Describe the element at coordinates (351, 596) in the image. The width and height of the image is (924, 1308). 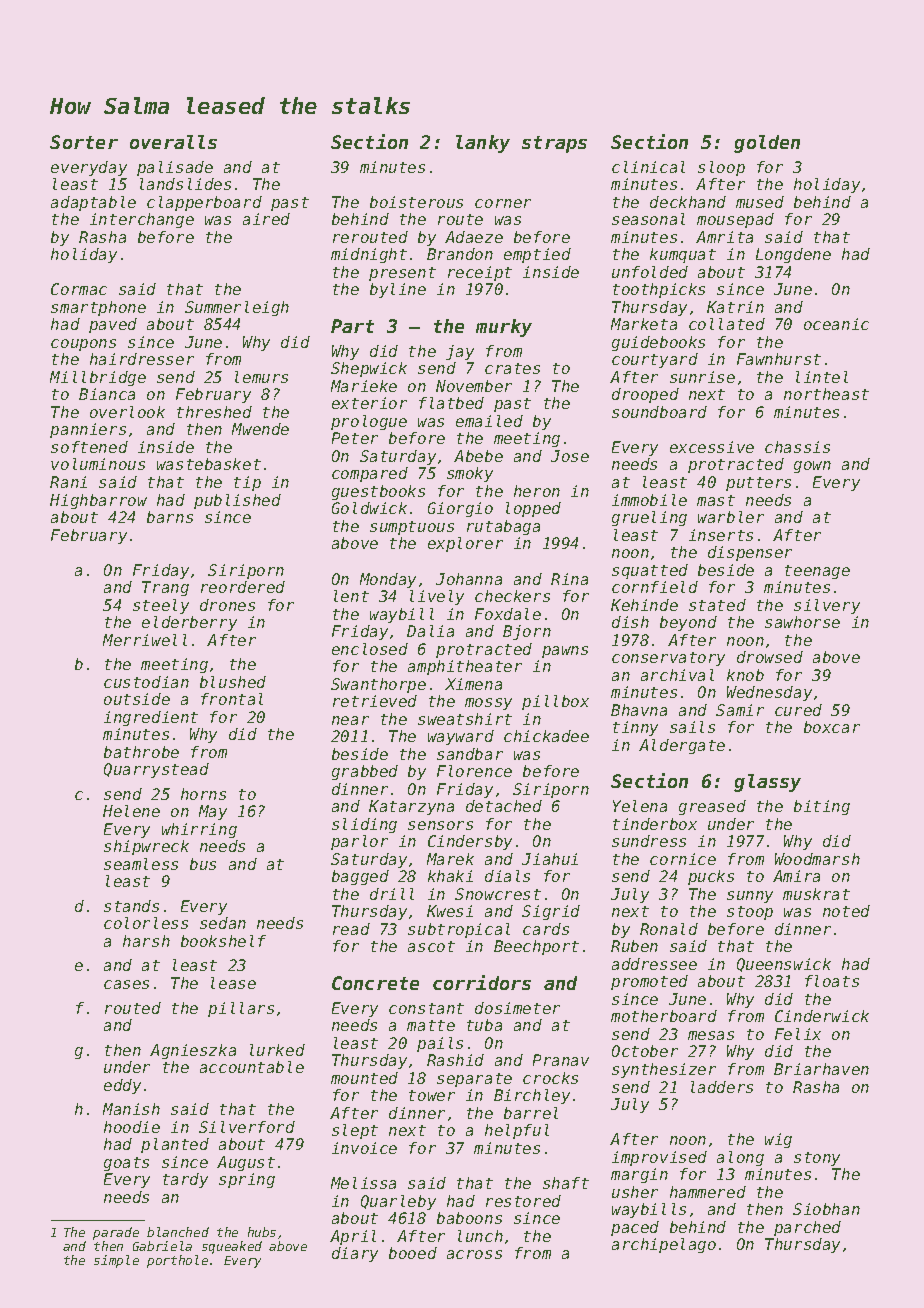
I see `lent` at that location.
